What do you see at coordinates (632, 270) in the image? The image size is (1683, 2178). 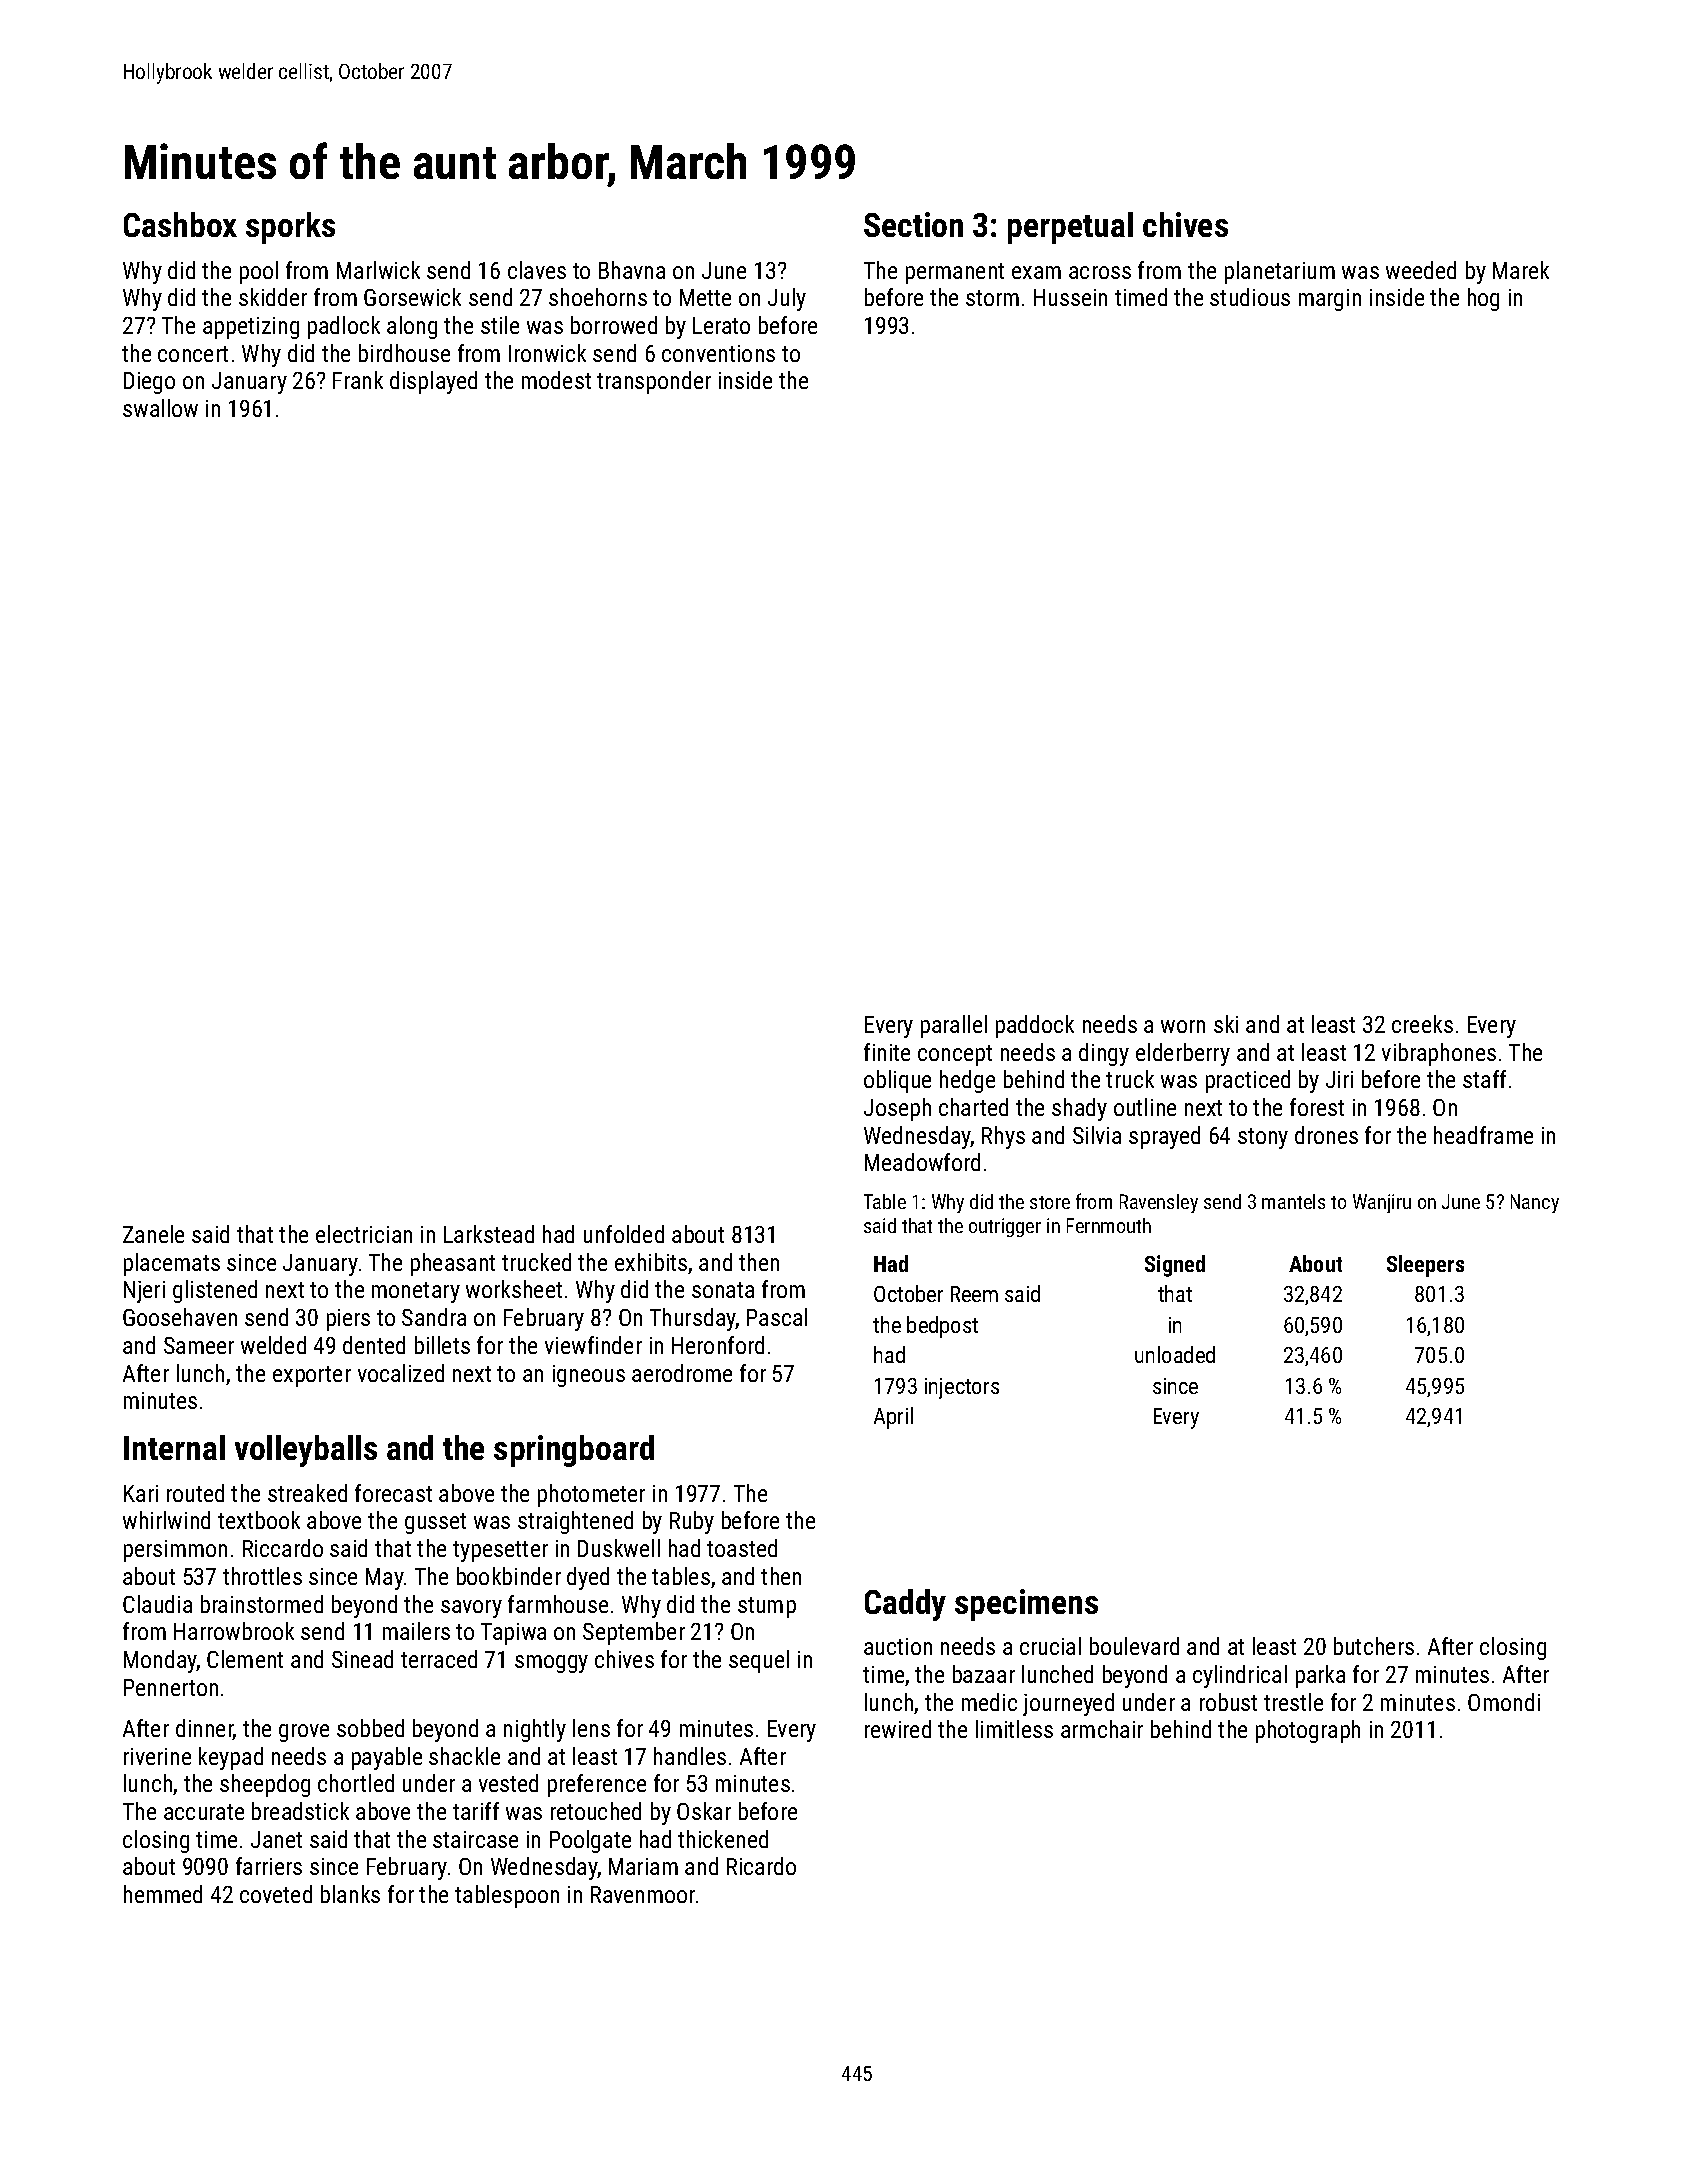 I see `Bhavna` at bounding box center [632, 270].
